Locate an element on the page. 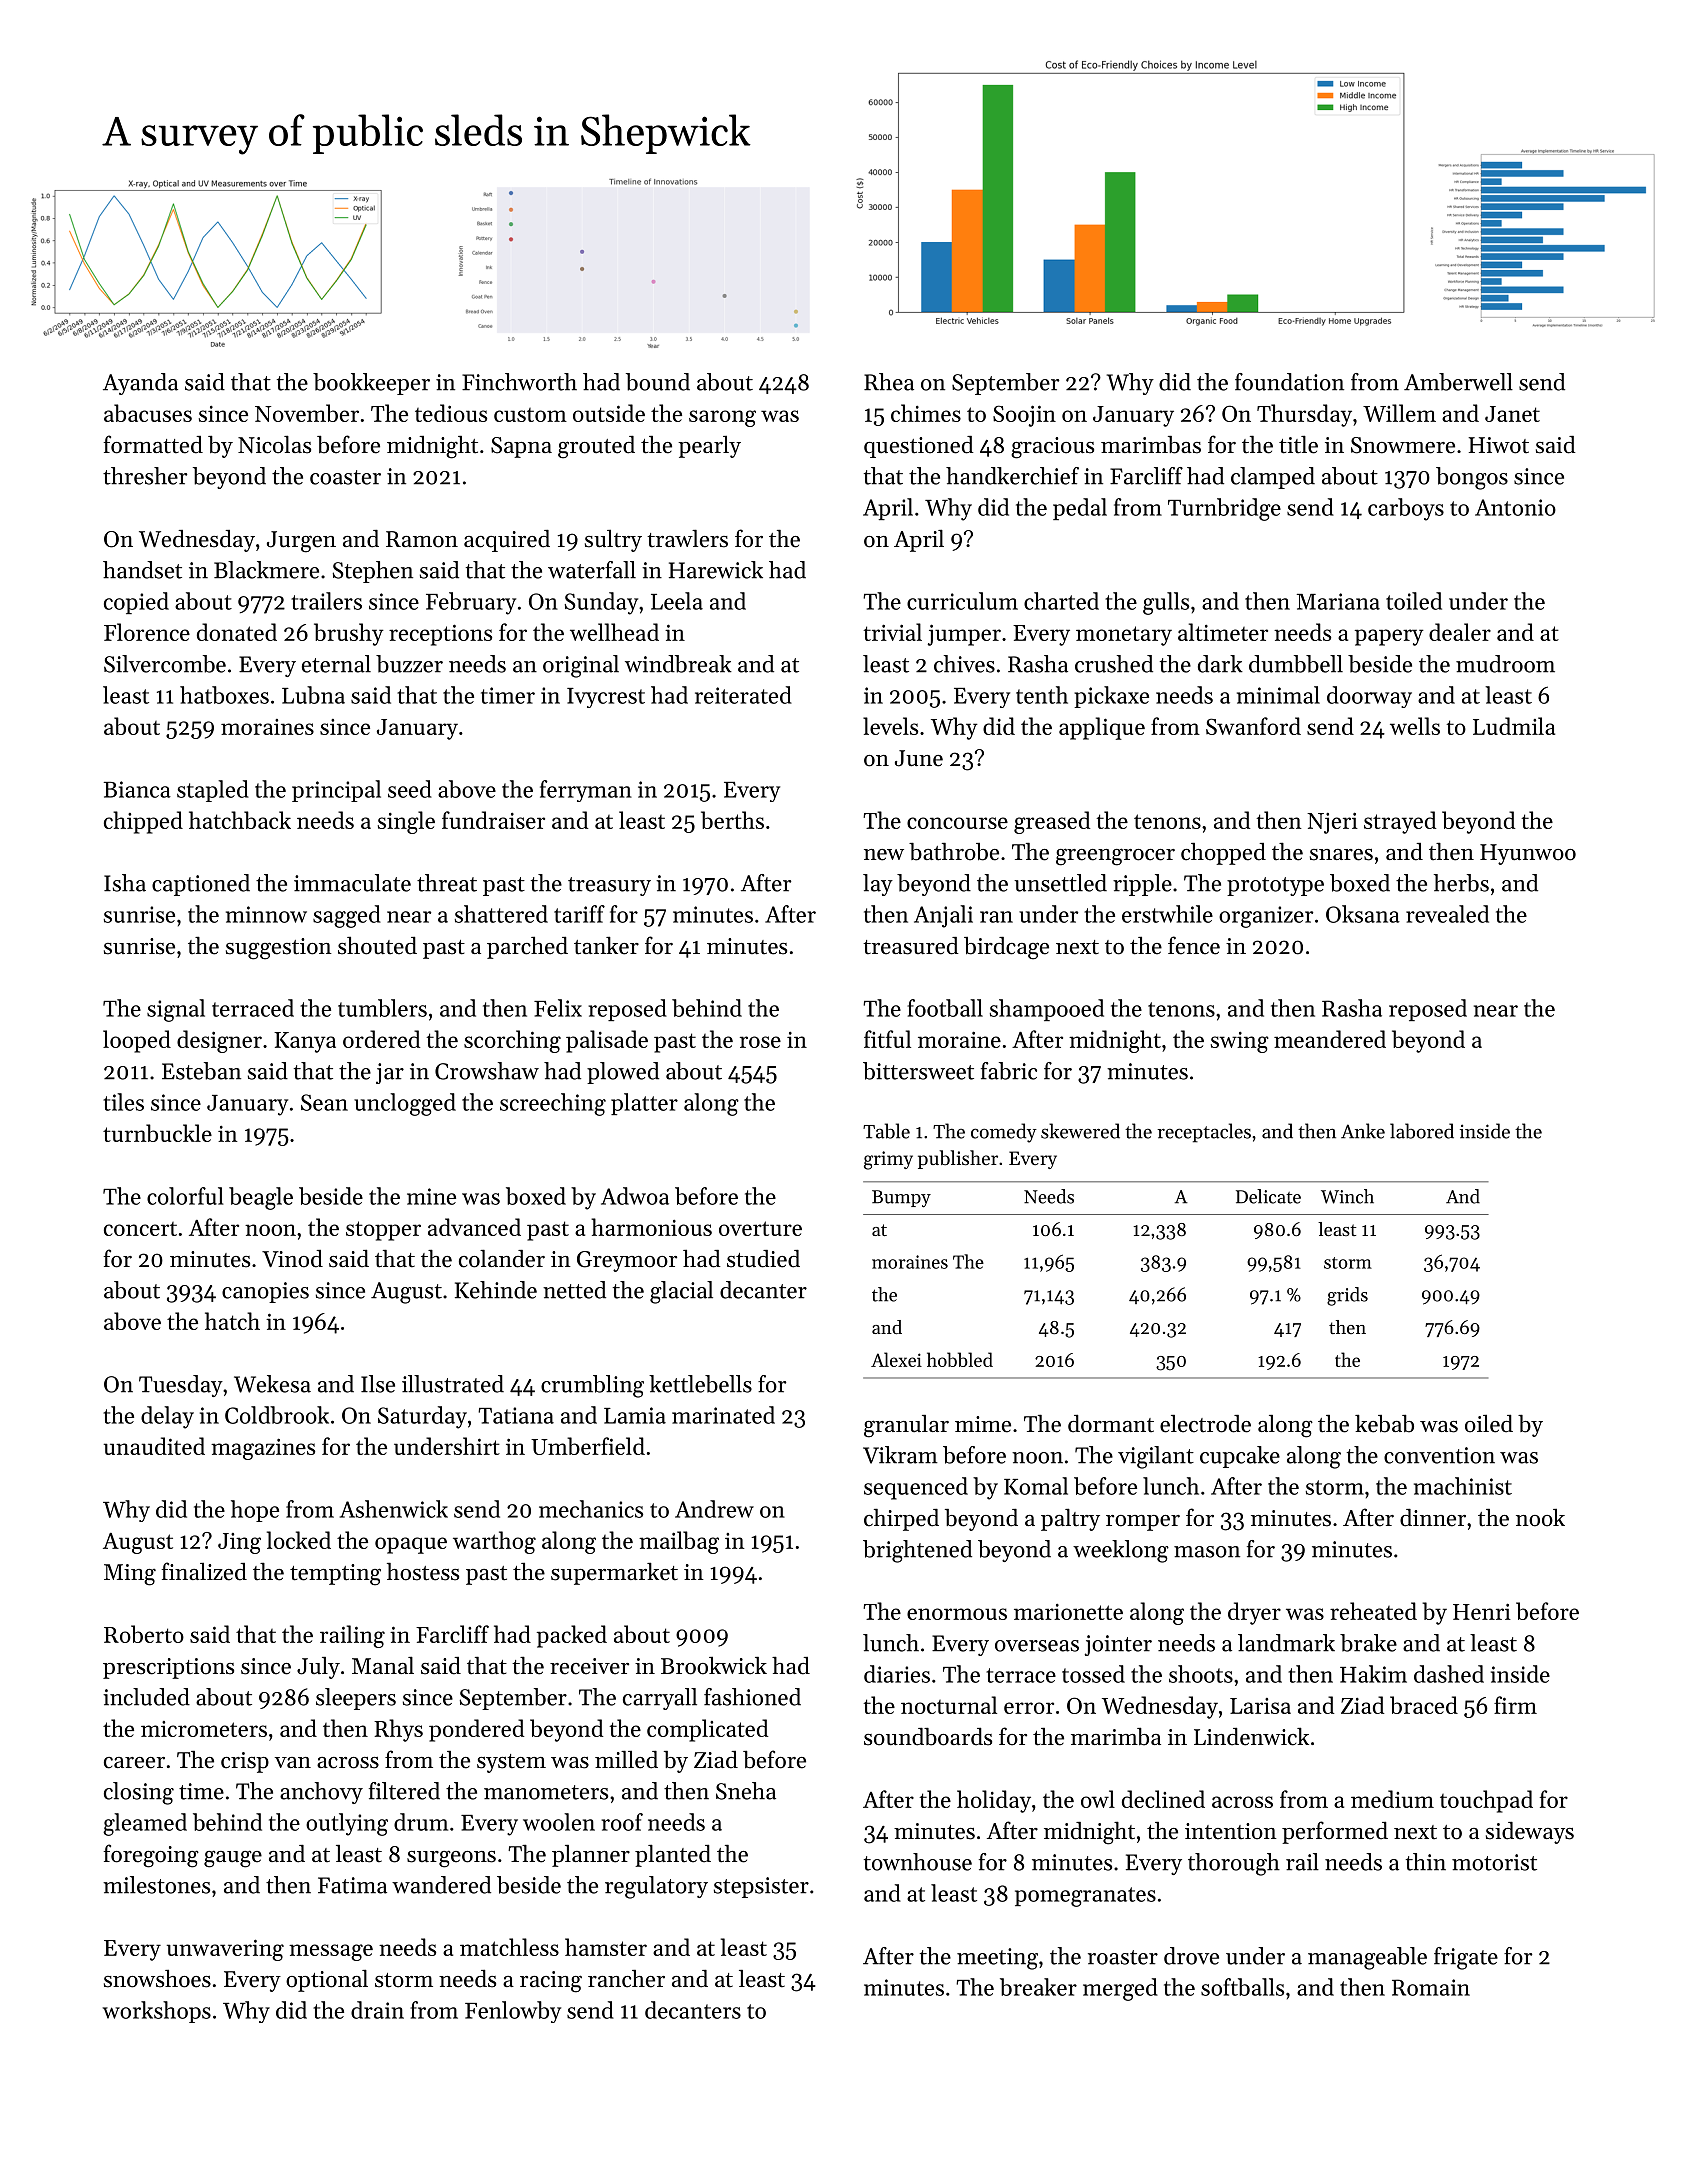 This page has width=1683, height=2178. Hyunwoo is located at coordinates (1528, 854).
